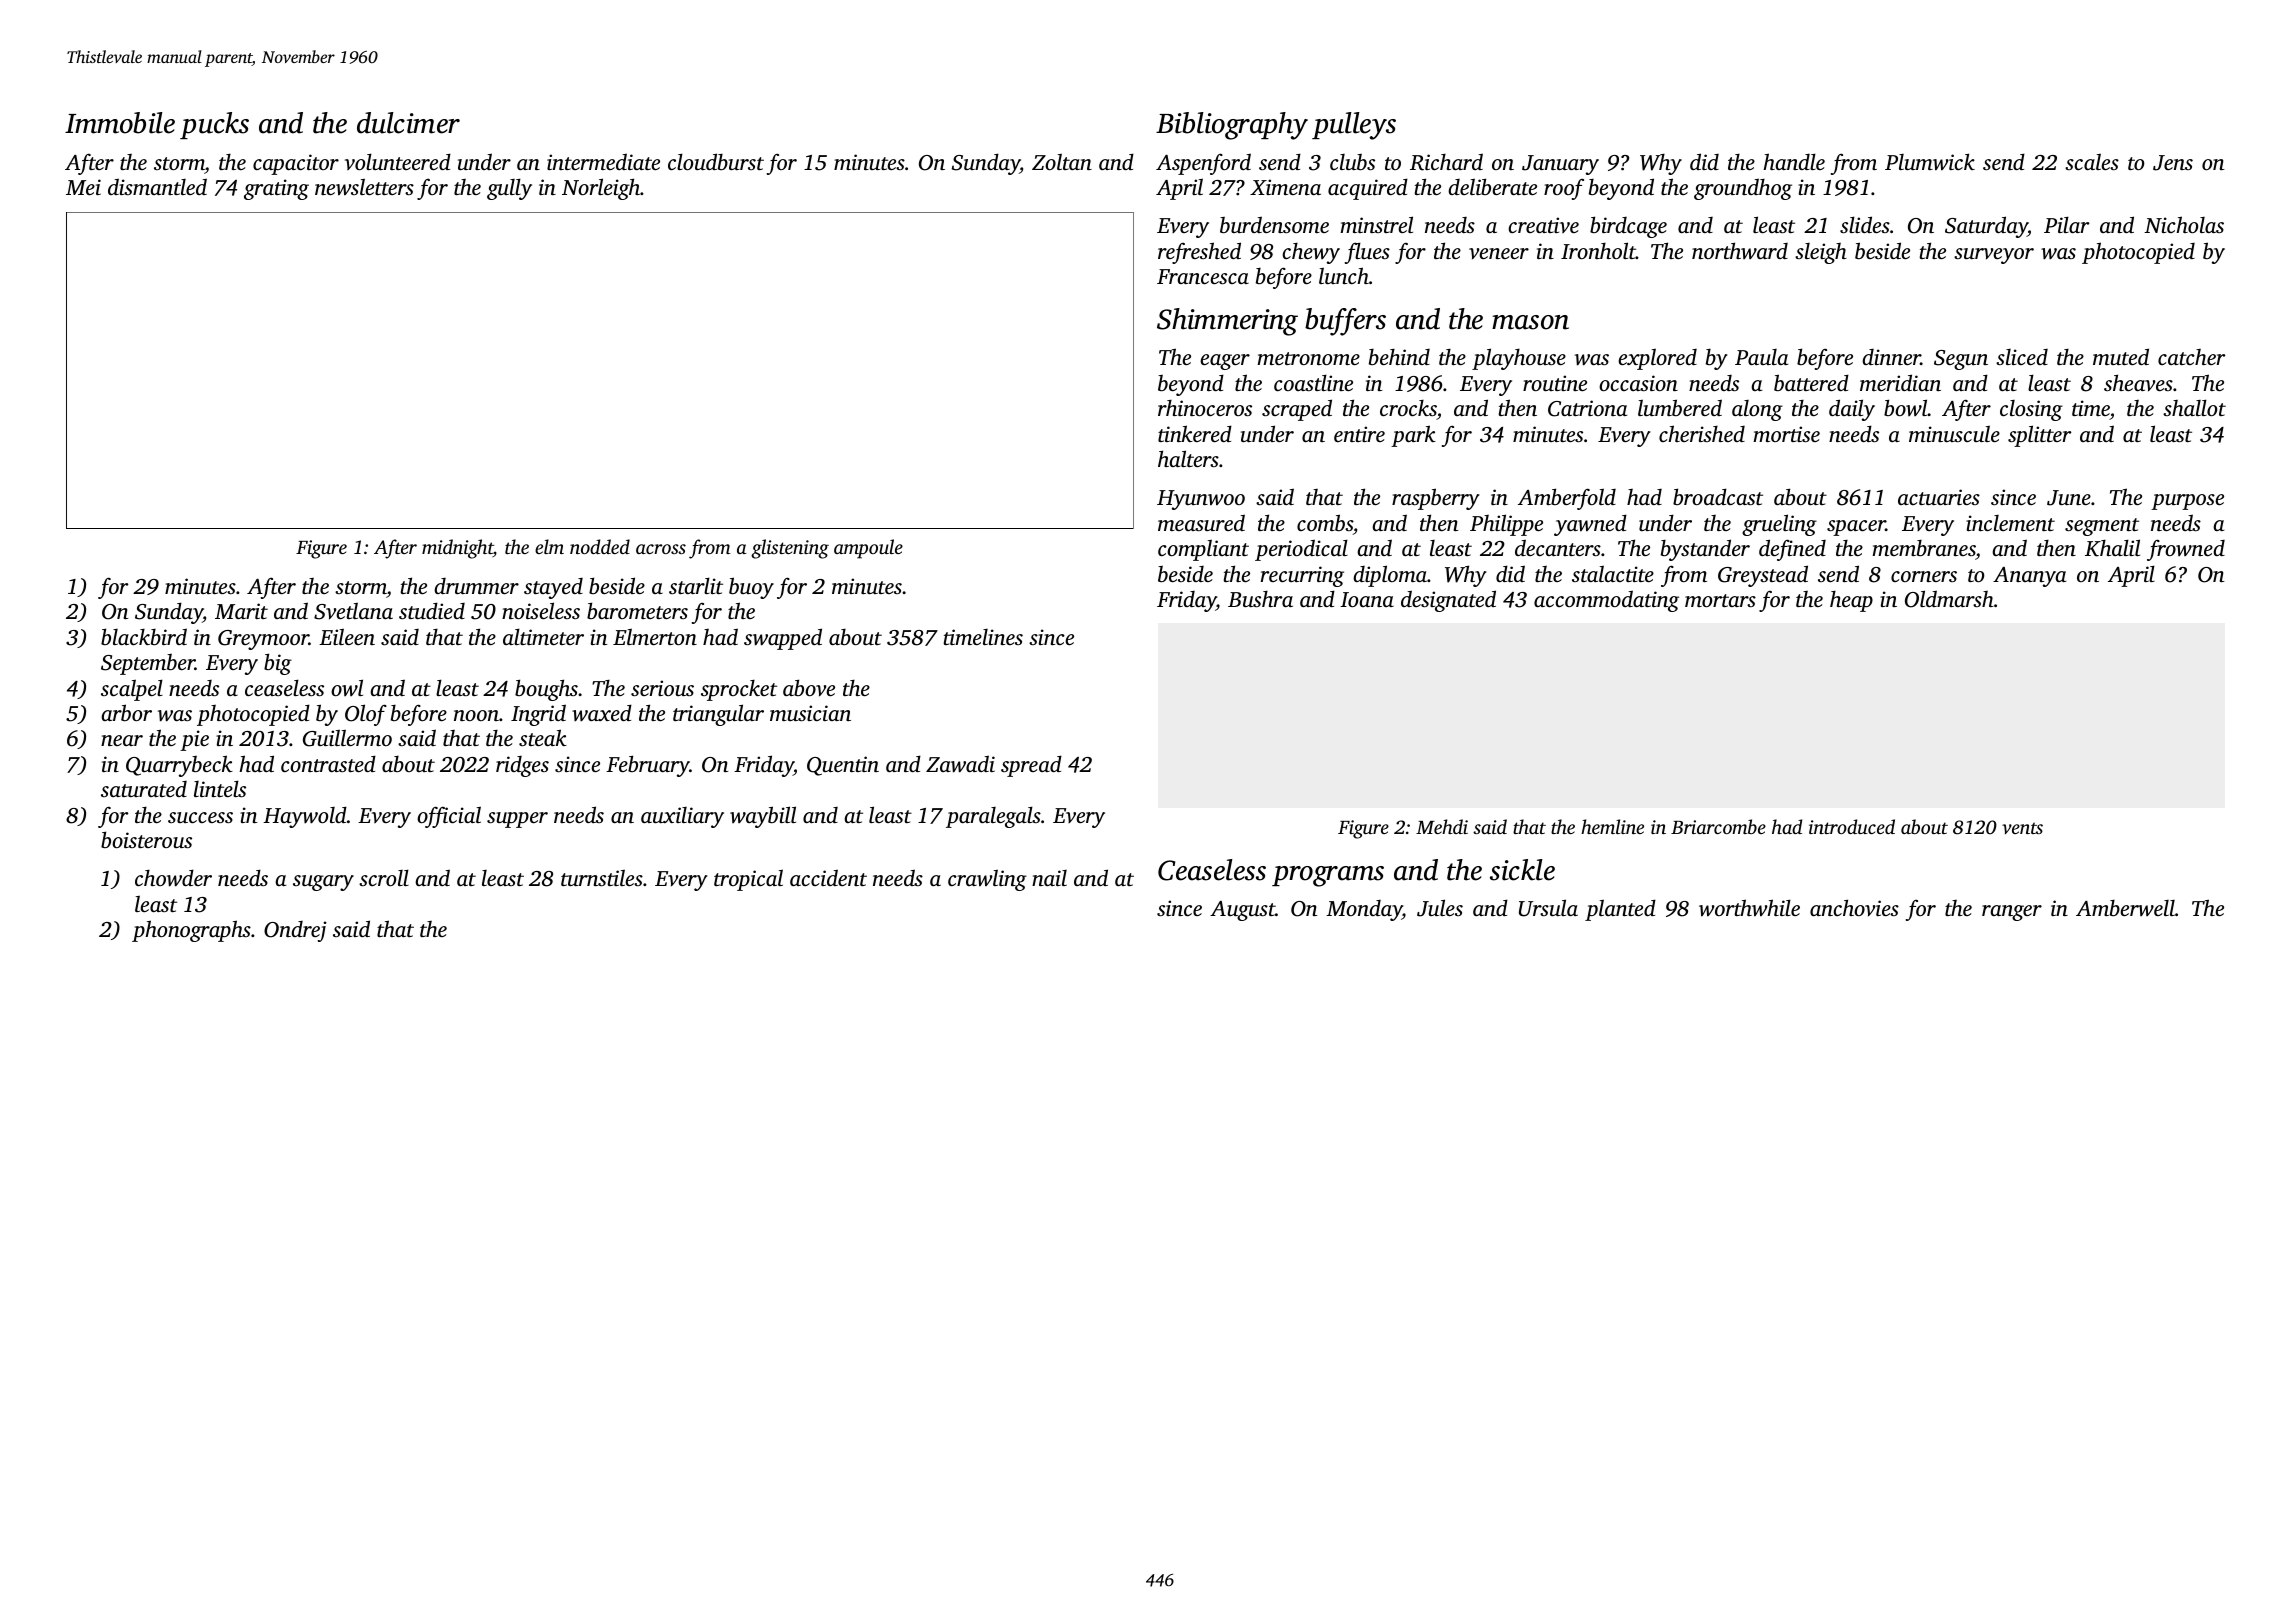 This screenshot has height=1620, width=2291. I want to click on Briarcombe, so click(1718, 826).
